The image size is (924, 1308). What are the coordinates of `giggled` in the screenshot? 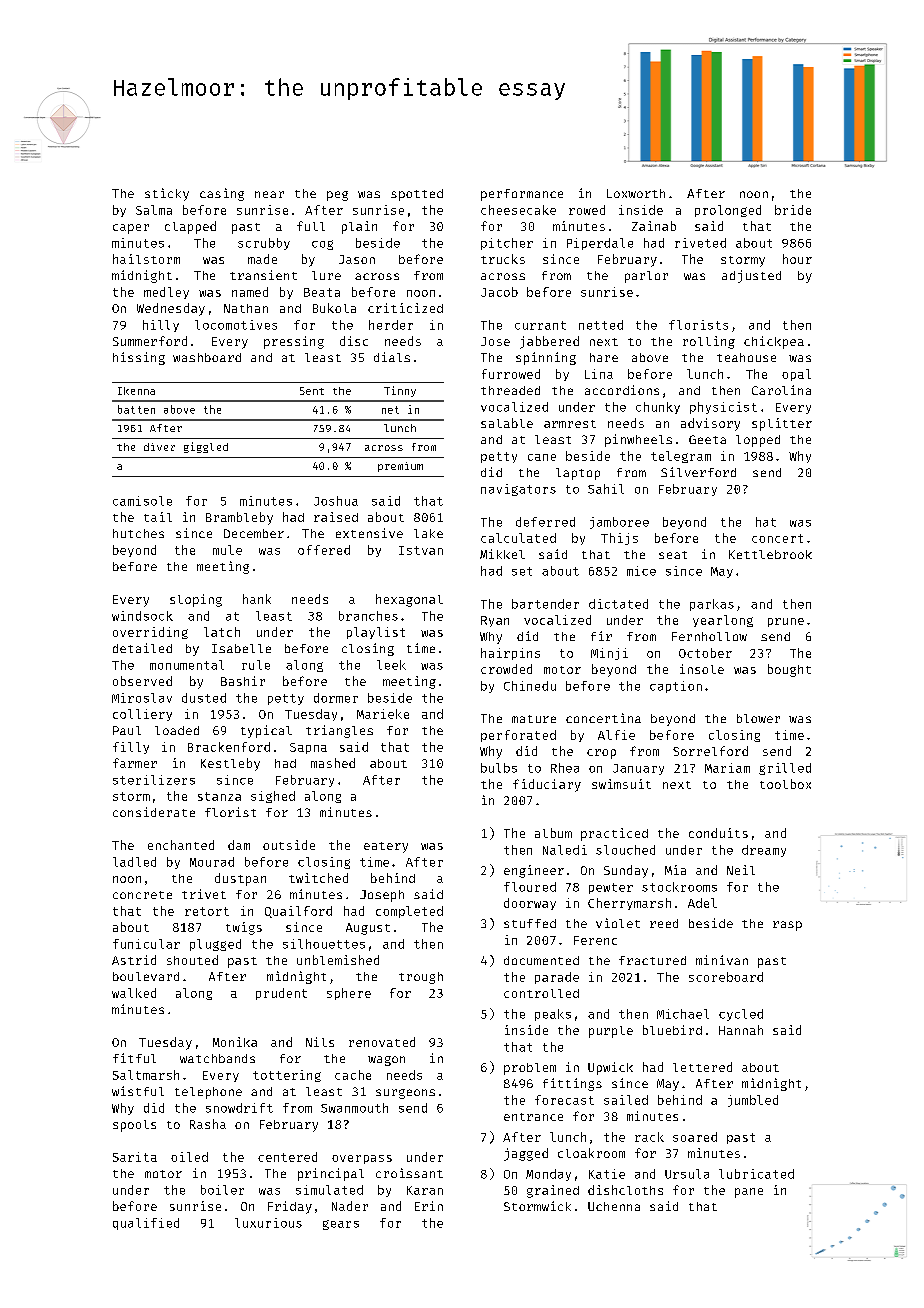 It's located at (206, 447).
